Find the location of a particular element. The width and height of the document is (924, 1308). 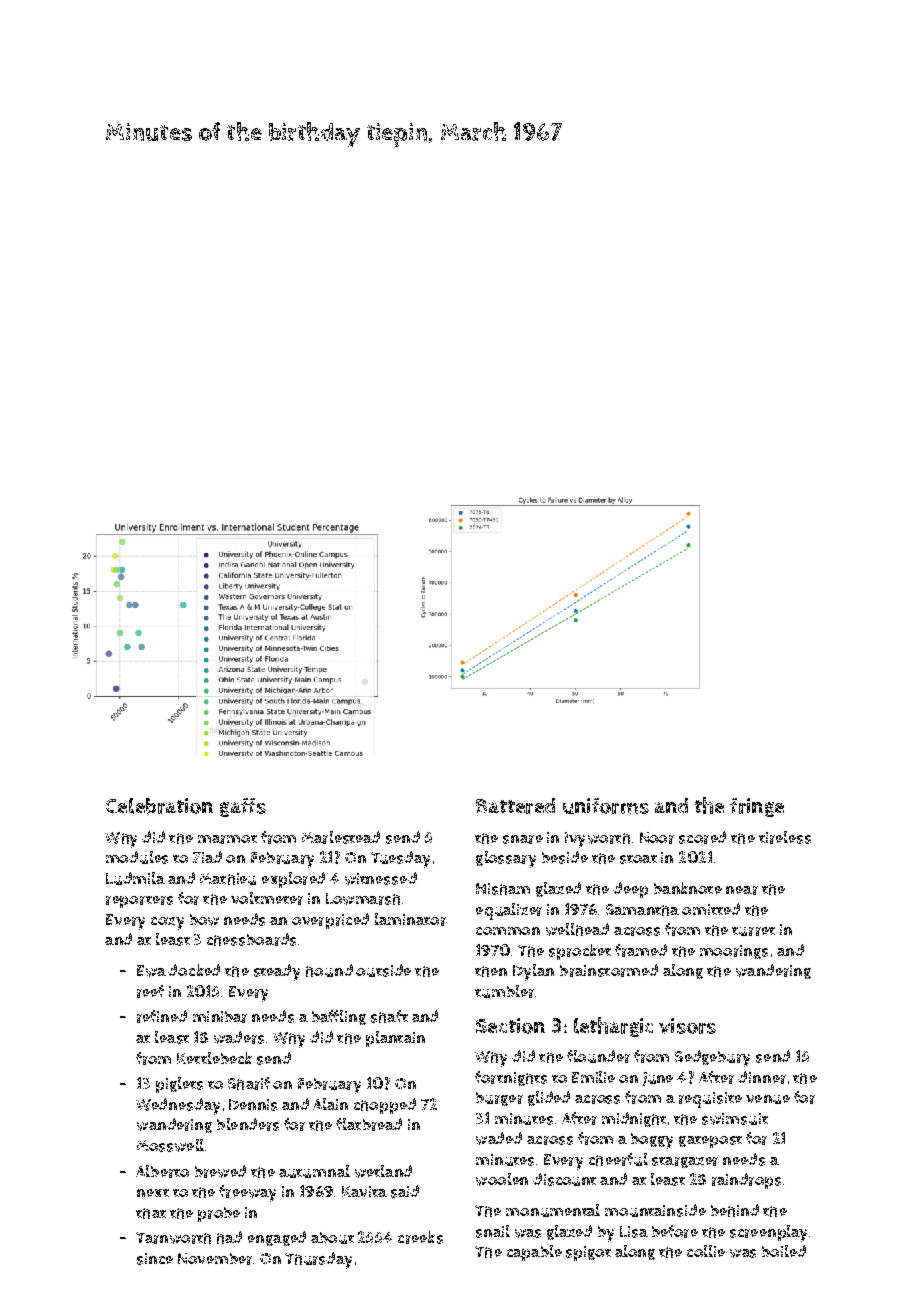

docked is located at coordinates (194, 970).
